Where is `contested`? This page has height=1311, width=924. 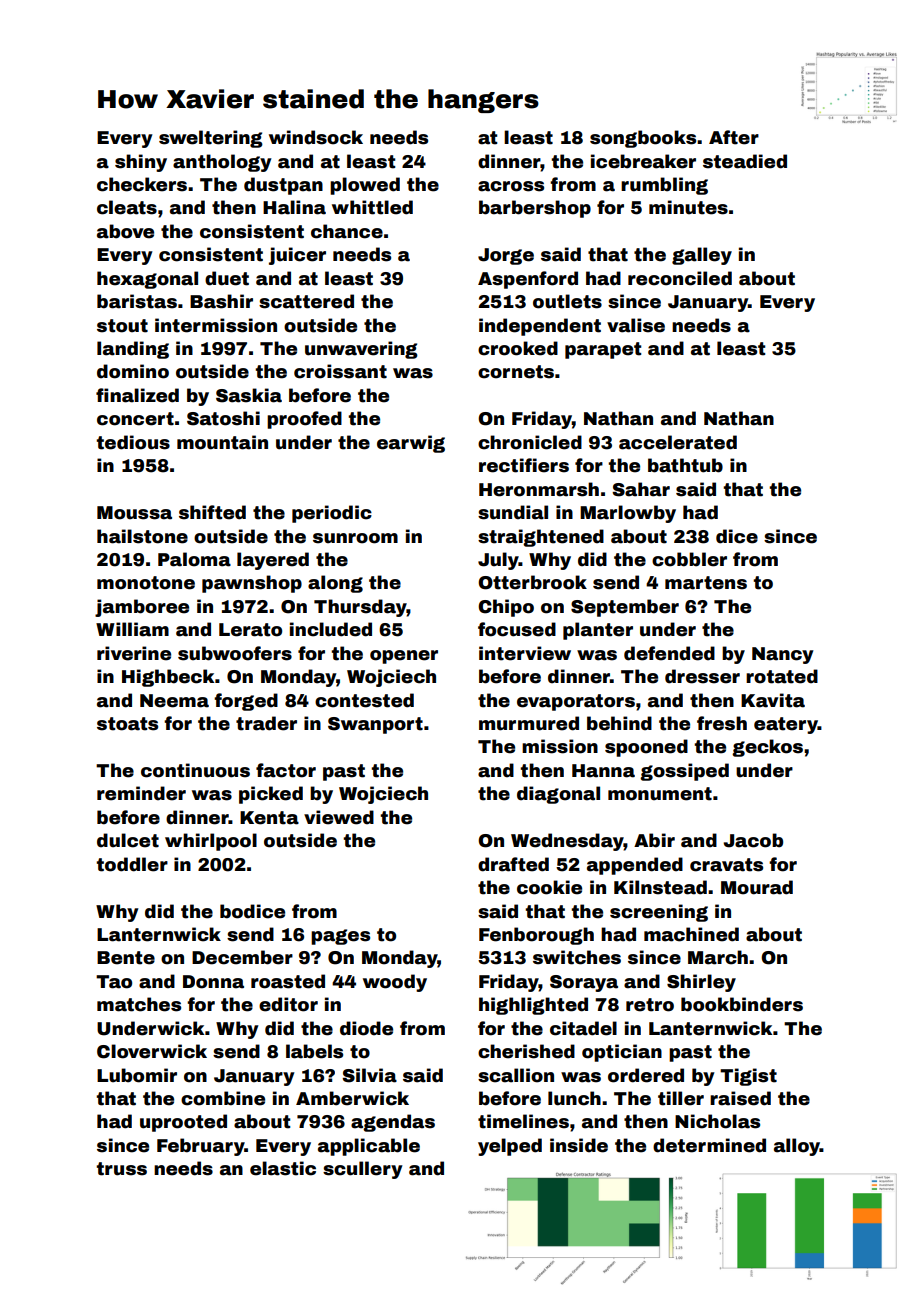
contested is located at coordinates (364, 700).
